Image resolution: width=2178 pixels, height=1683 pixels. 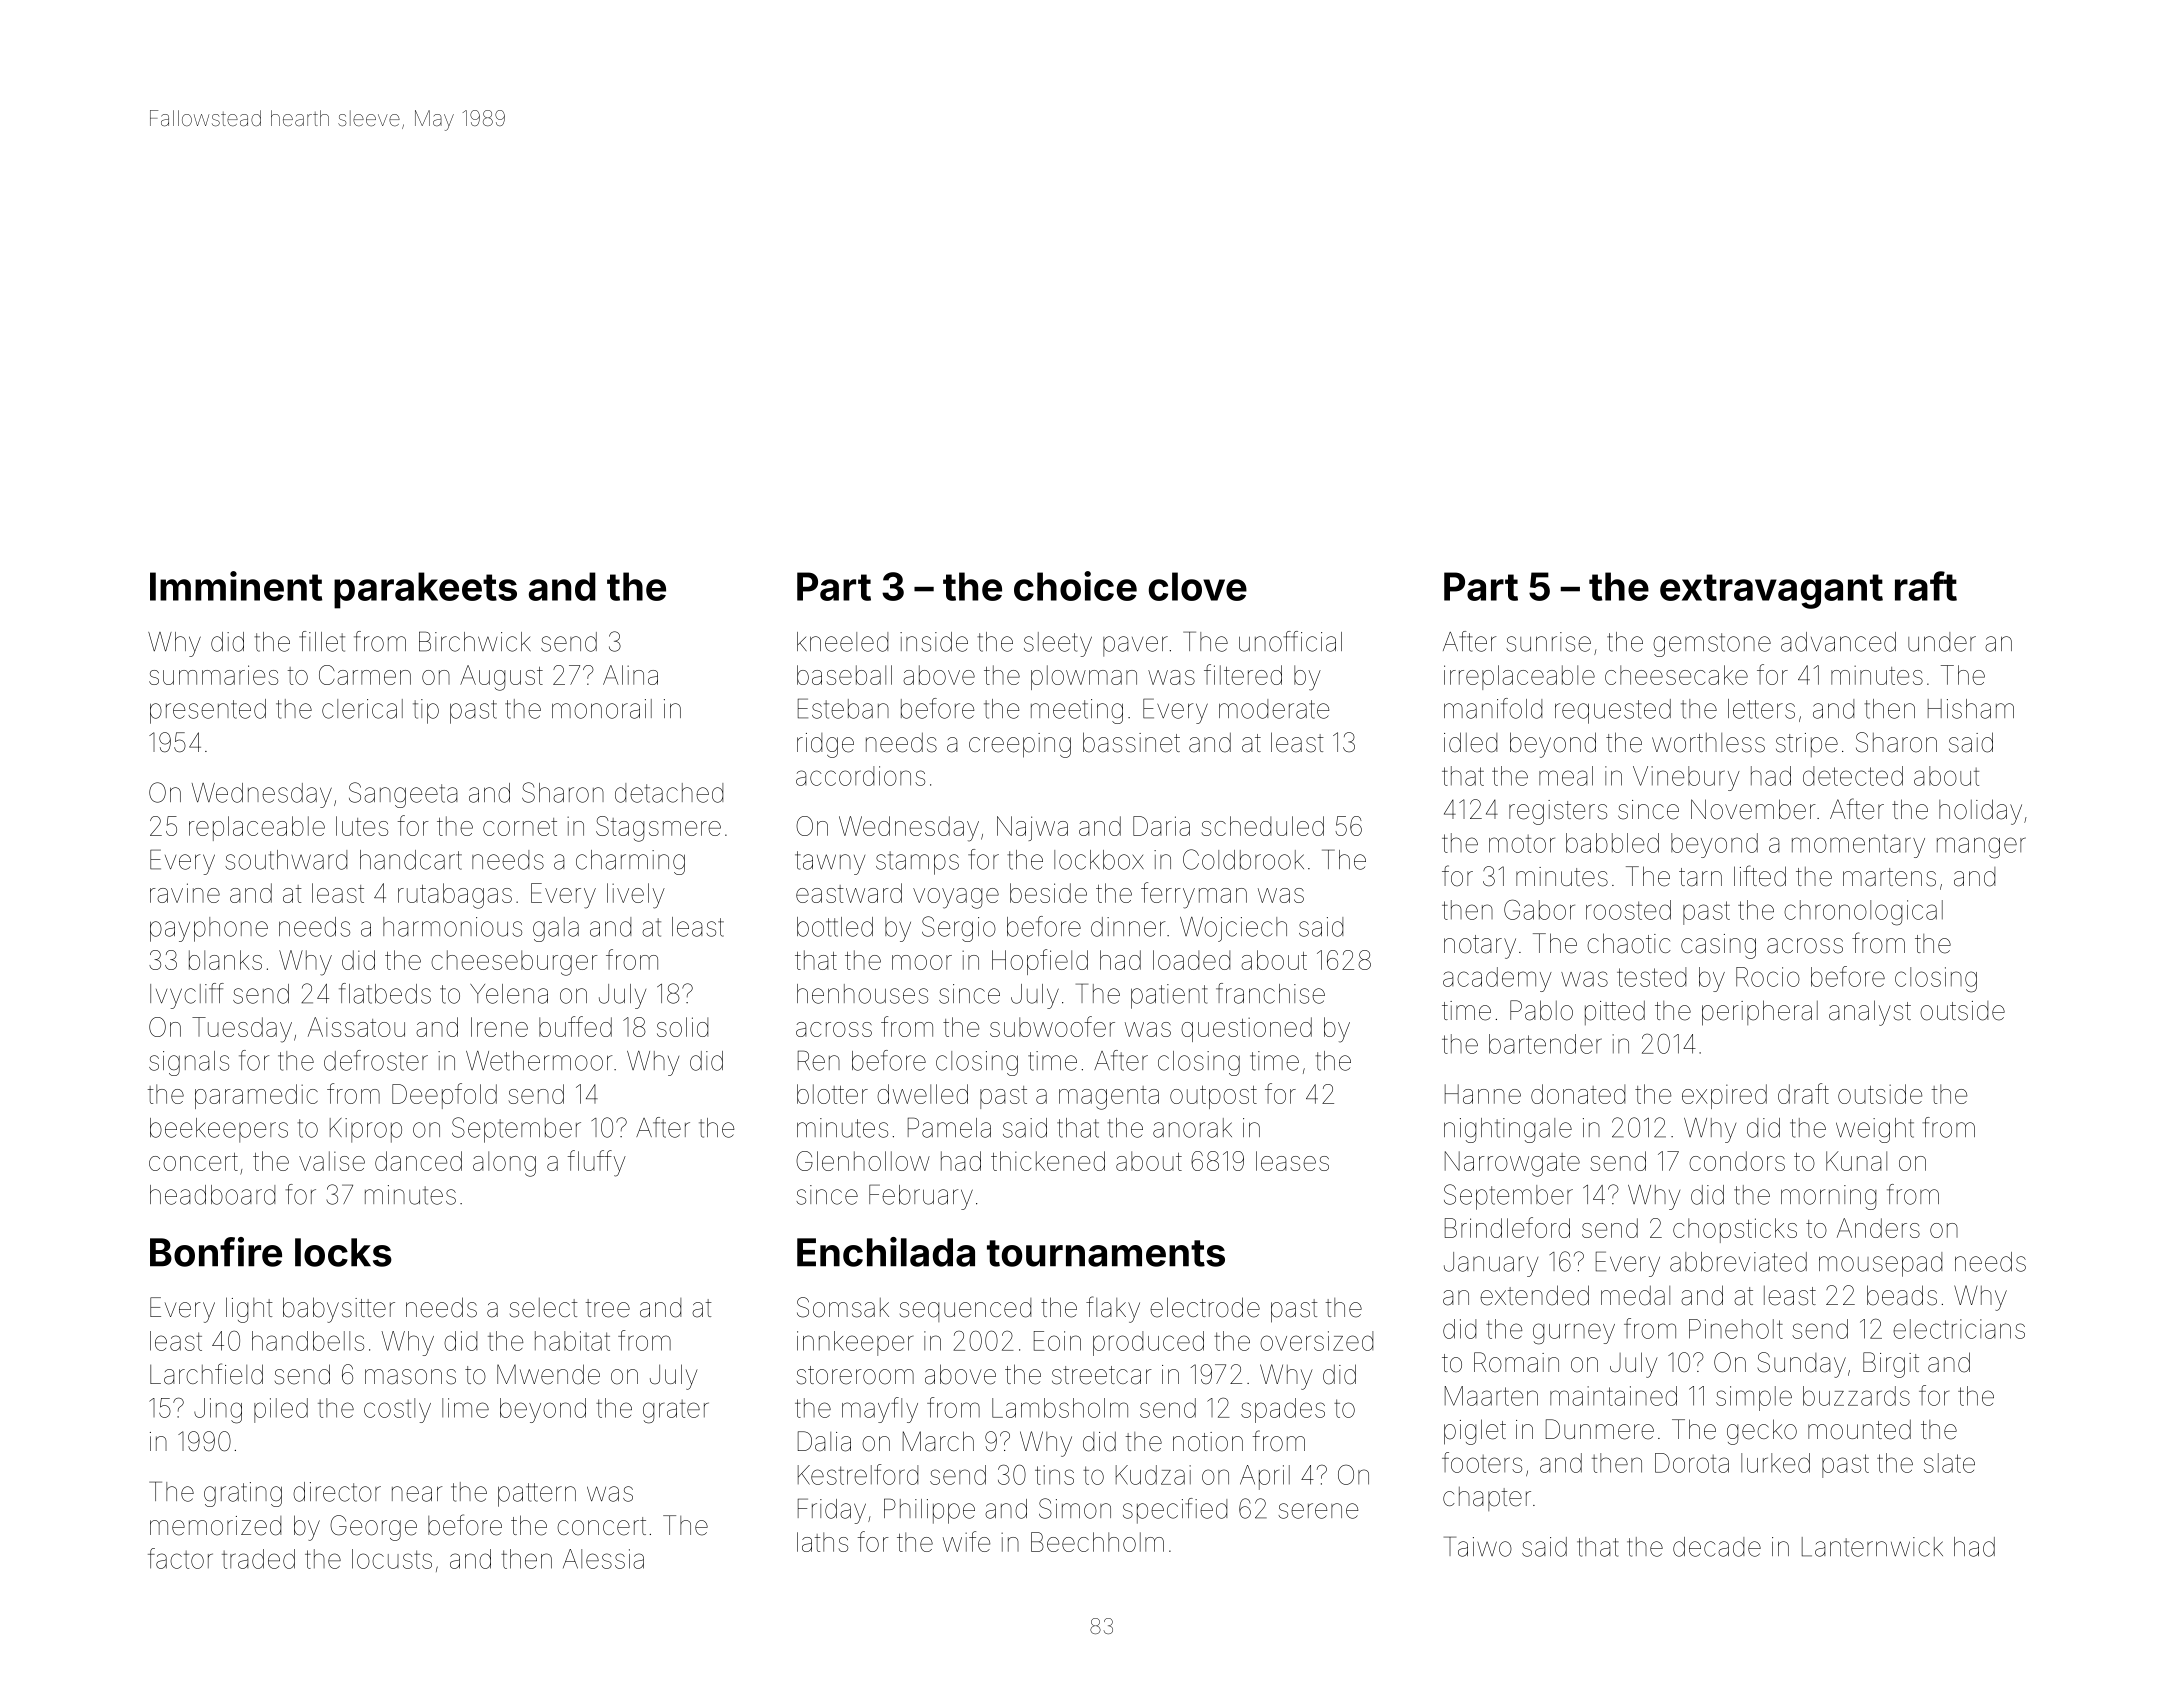 What do you see at coordinates (1478, 1546) in the screenshot?
I see `Taiwo` at bounding box center [1478, 1546].
